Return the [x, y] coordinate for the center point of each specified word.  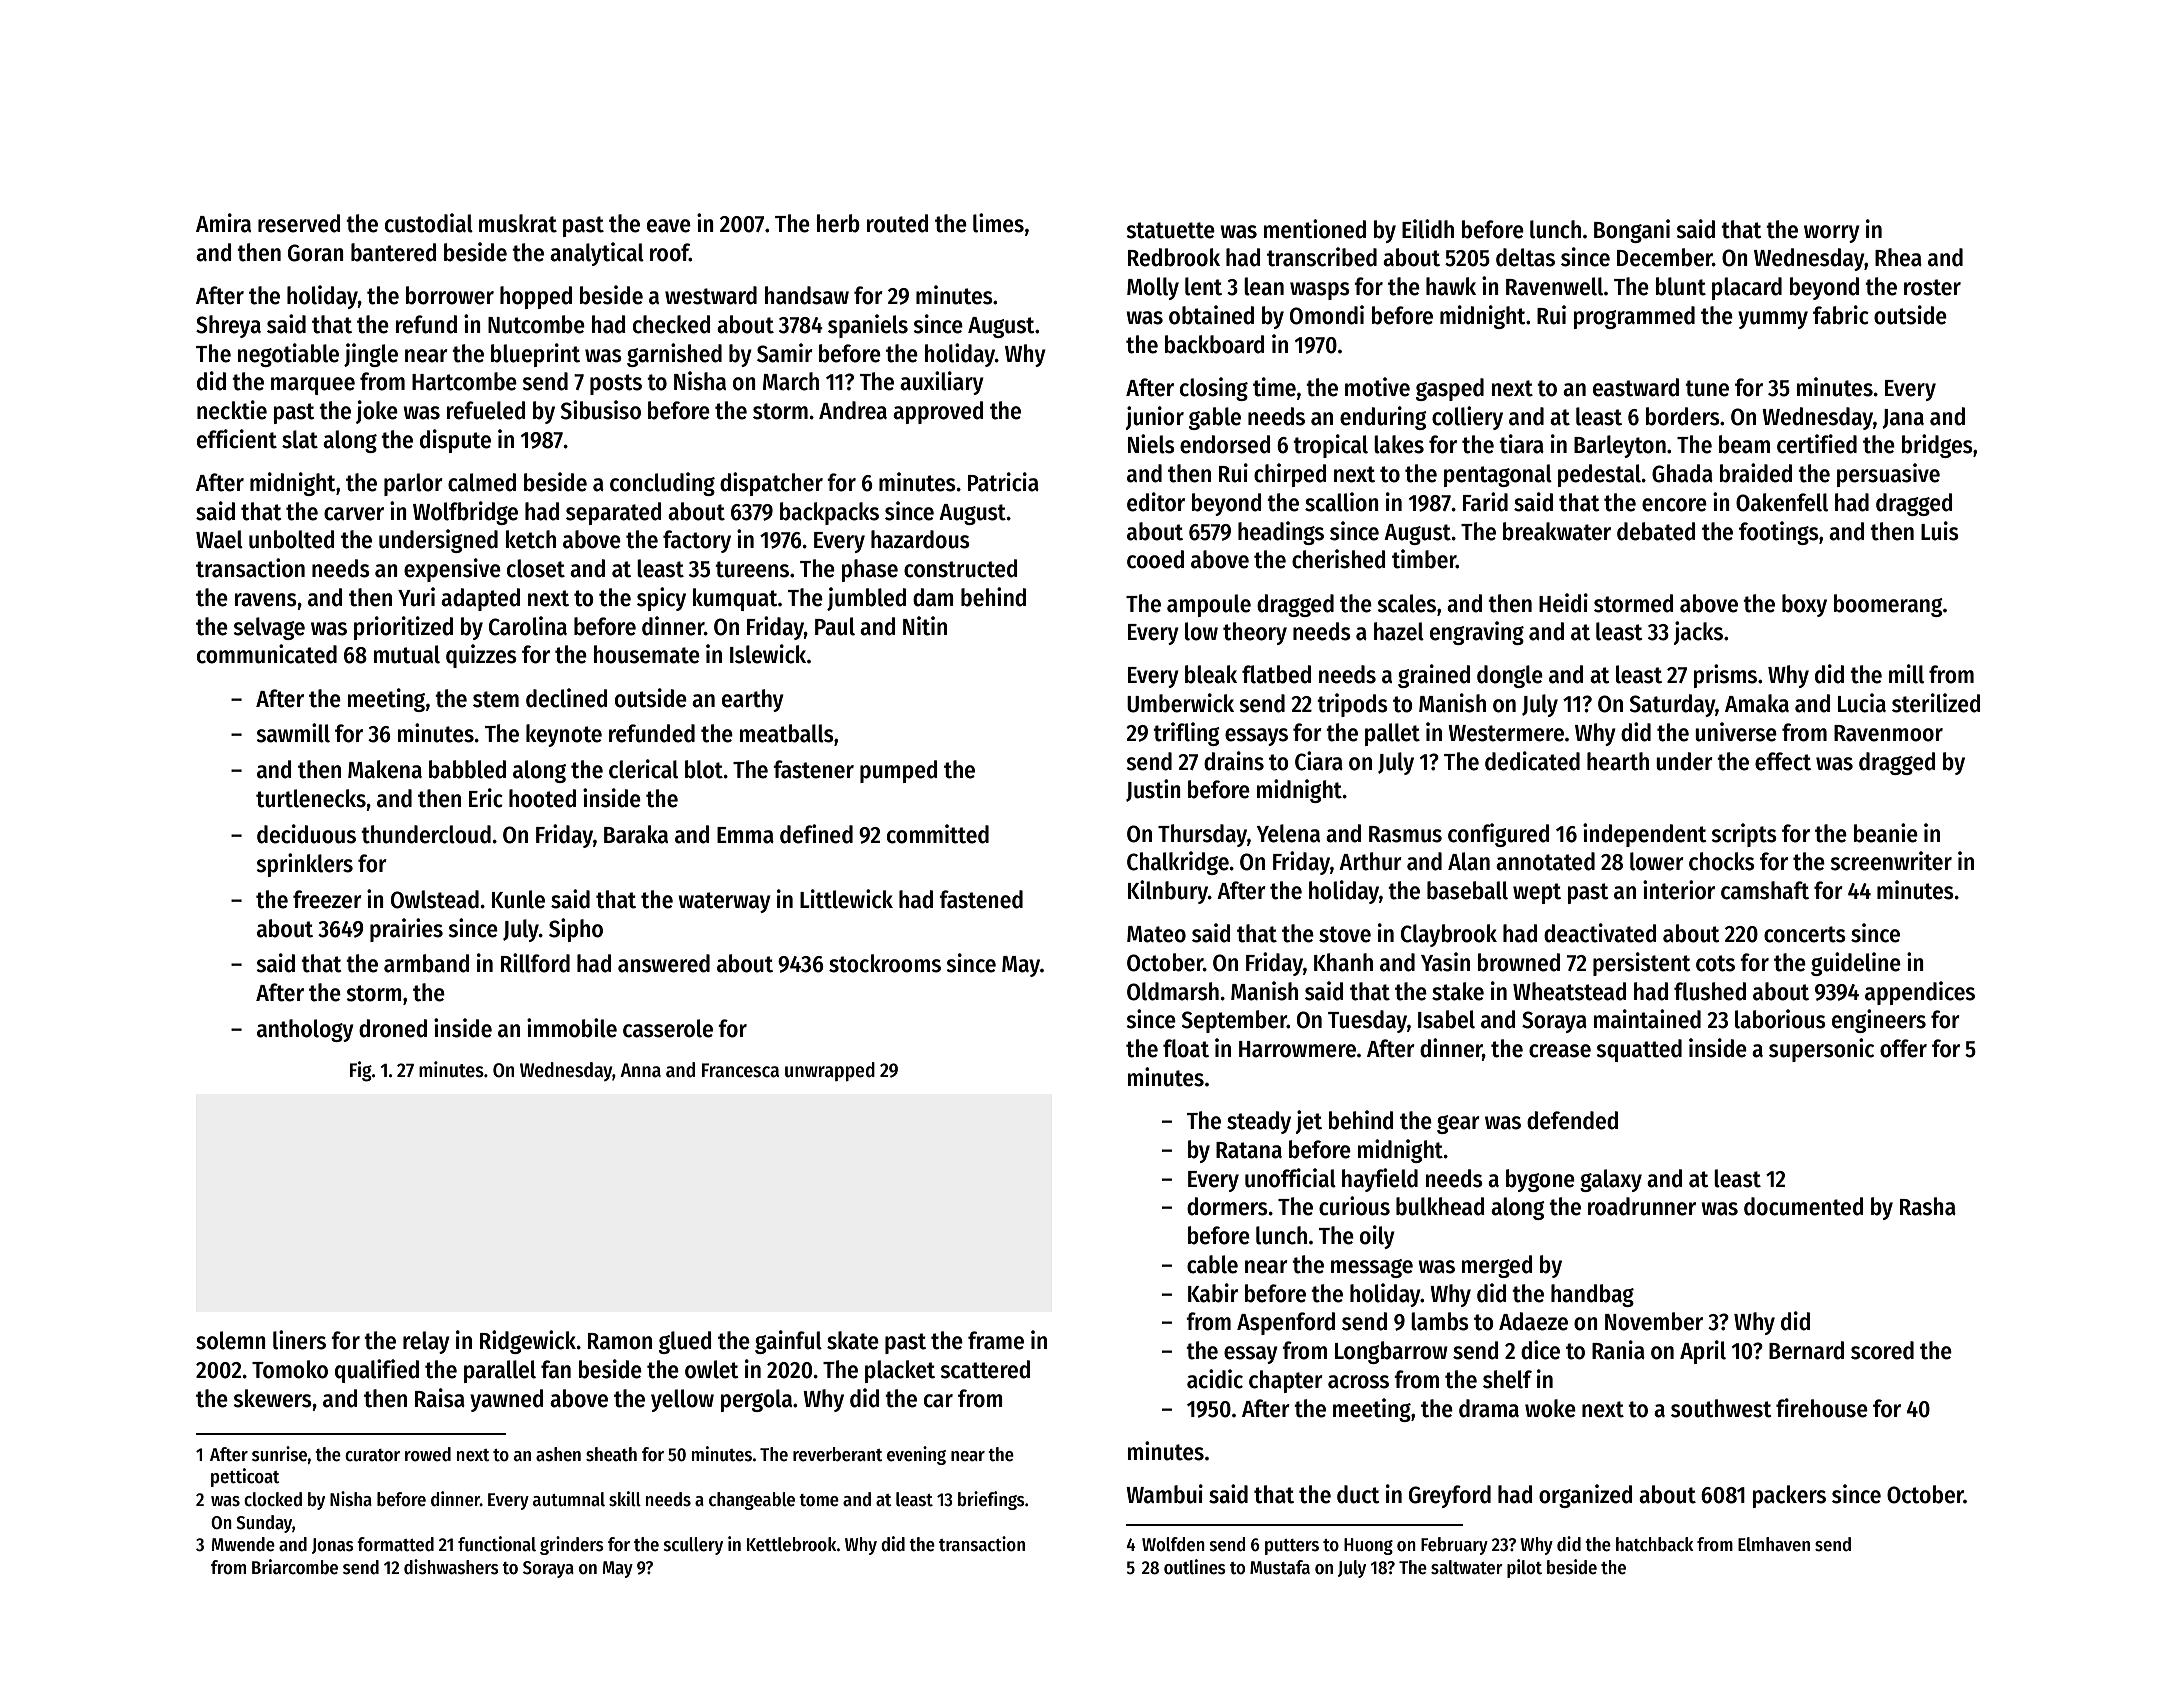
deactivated [1600, 933]
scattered [985, 1369]
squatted [1639, 1050]
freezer [327, 899]
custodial [429, 223]
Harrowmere [1297, 1049]
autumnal [569, 1499]
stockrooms [885, 963]
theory [1255, 633]
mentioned [1315, 229]
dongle [1510, 676]
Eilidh [1428, 229]
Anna [640, 1070]
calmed [482, 482]
